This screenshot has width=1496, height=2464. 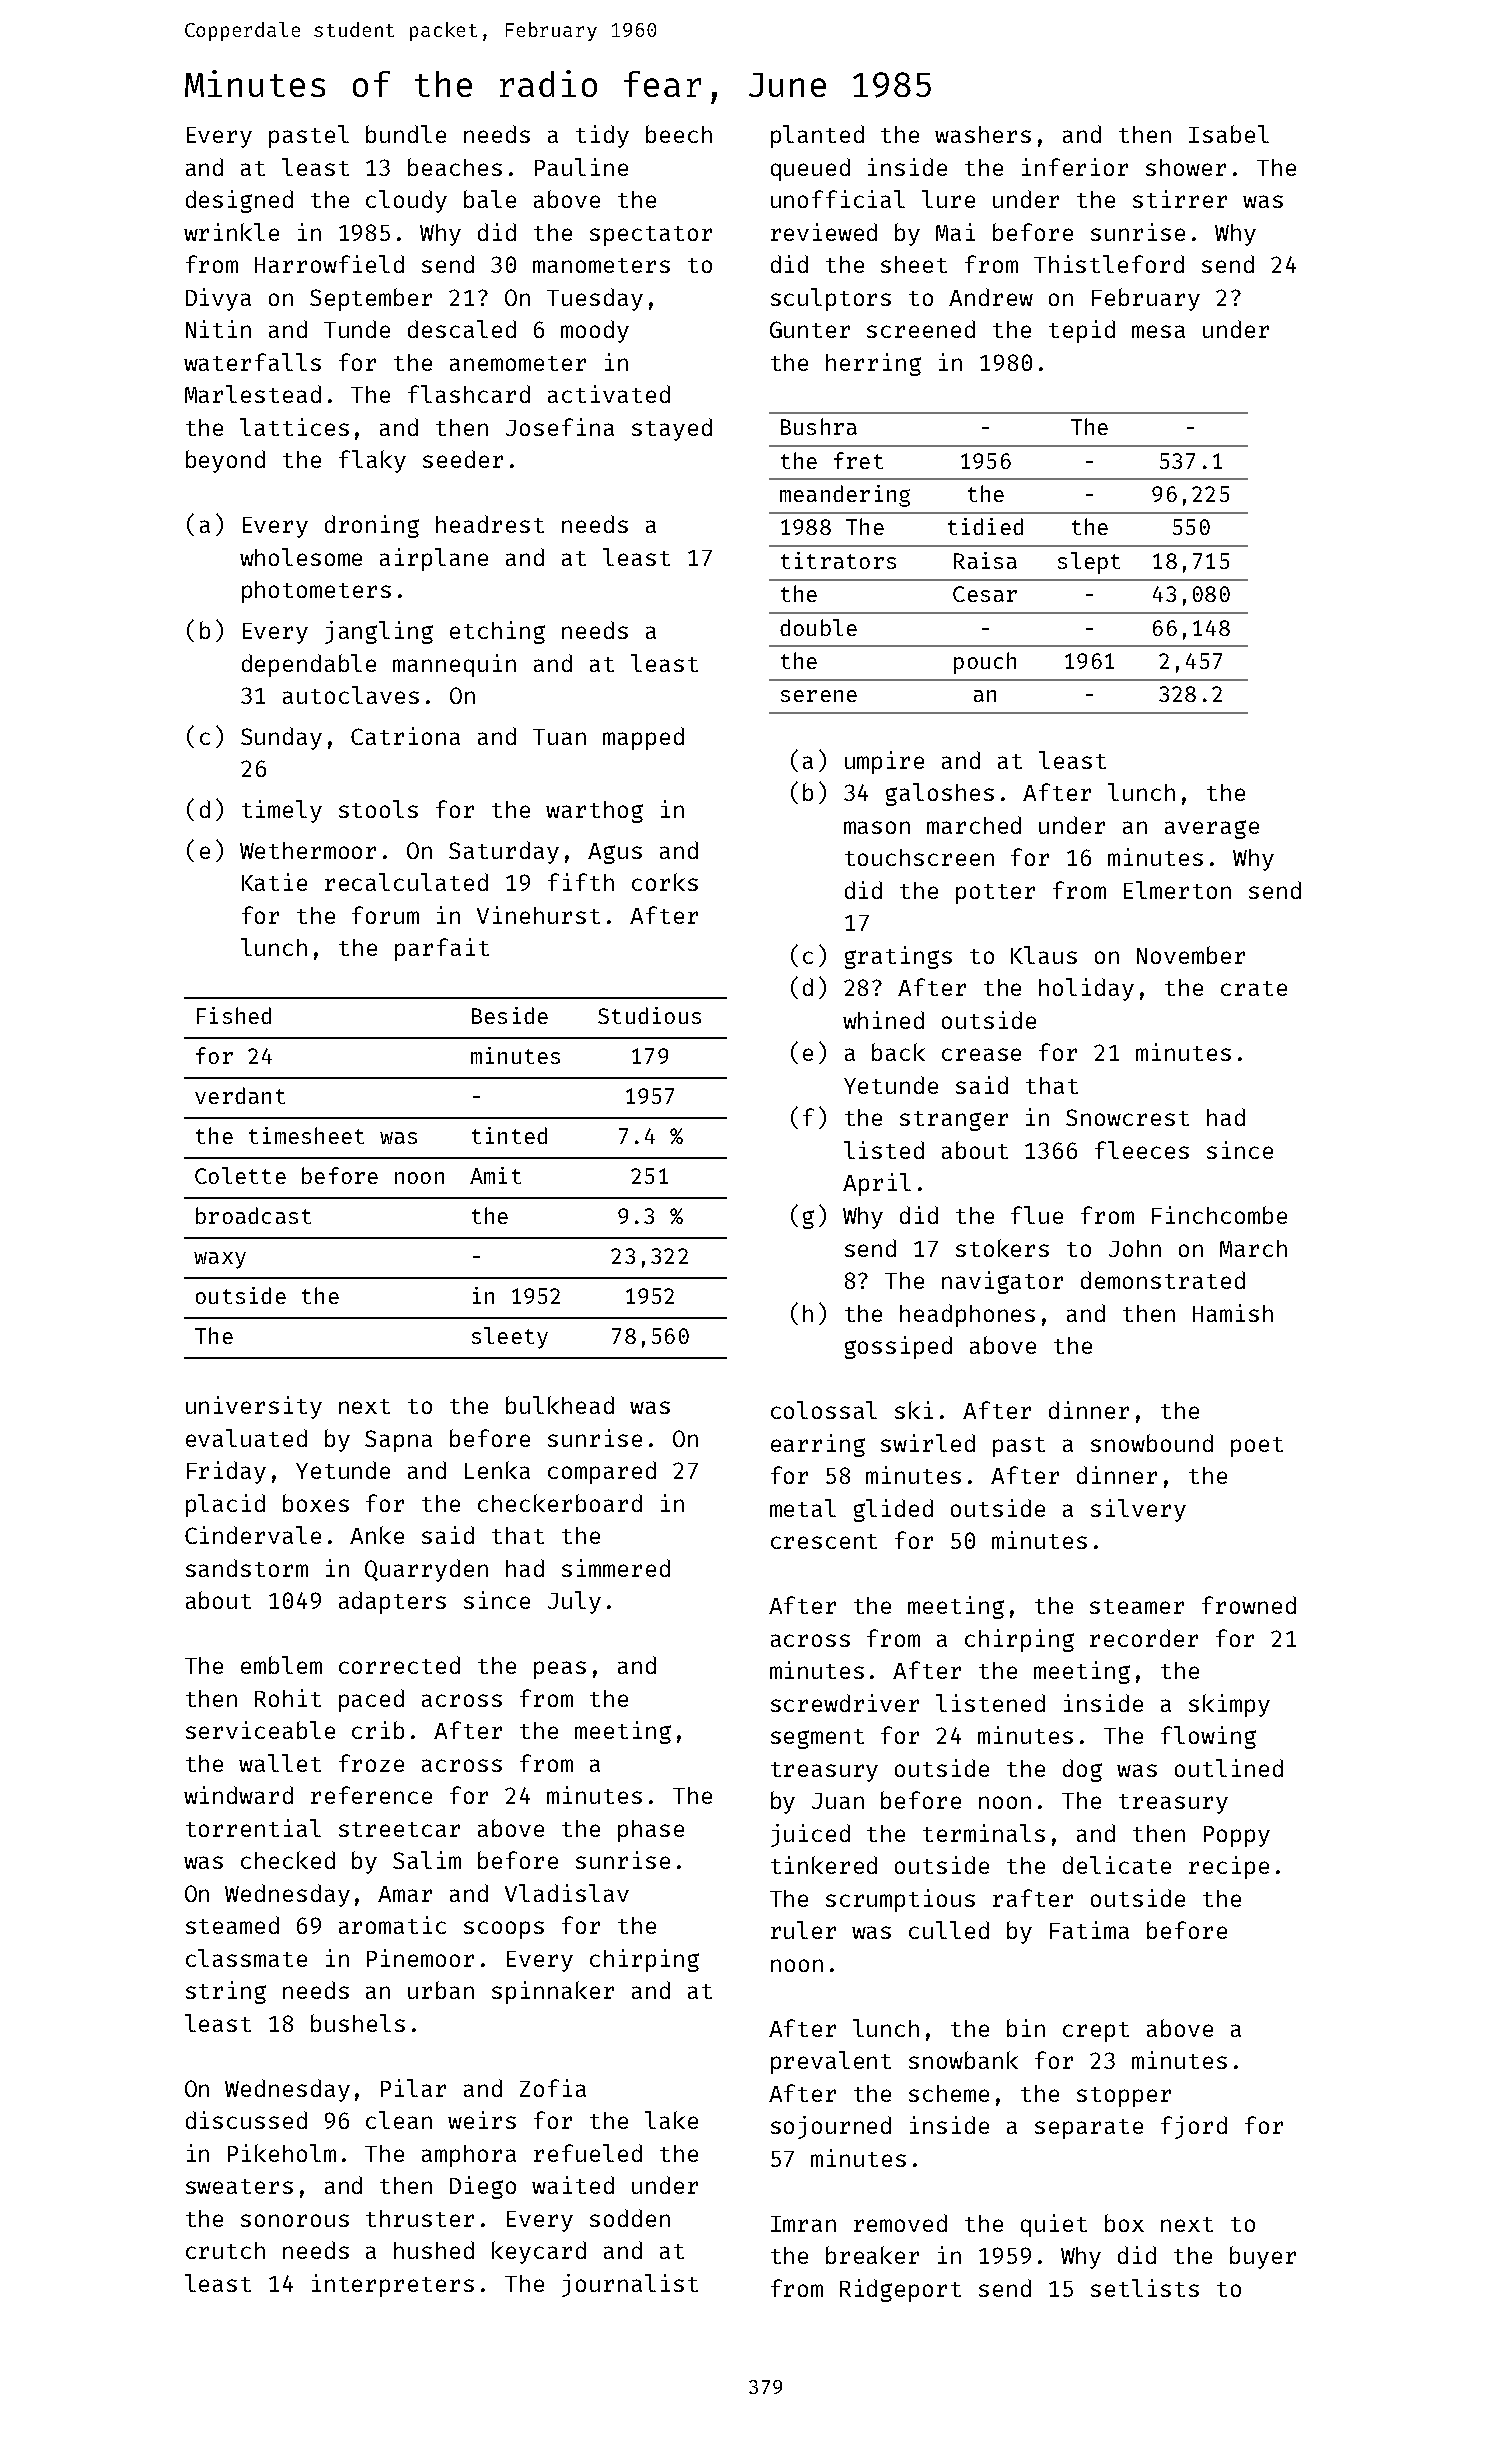 I want to click on steamer, so click(x=1137, y=1606).
